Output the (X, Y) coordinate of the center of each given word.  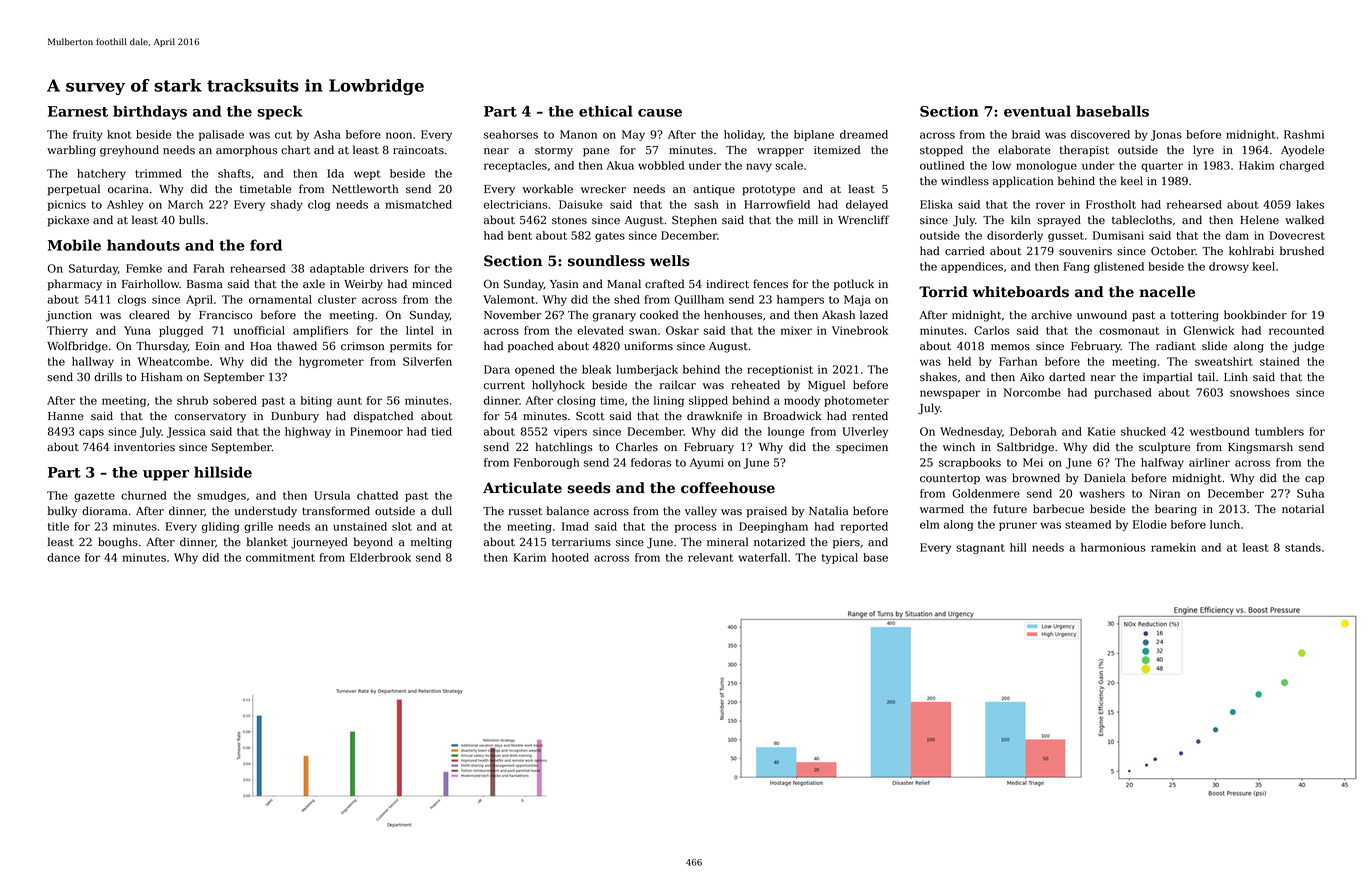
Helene (1259, 220)
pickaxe (68, 221)
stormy (554, 151)
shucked (1143, 431)
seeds (588, 488)
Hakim (1257, 165)
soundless (606, 261)
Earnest (78, 111)
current (504, 385)
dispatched (383, 417)
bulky (62, 512)
